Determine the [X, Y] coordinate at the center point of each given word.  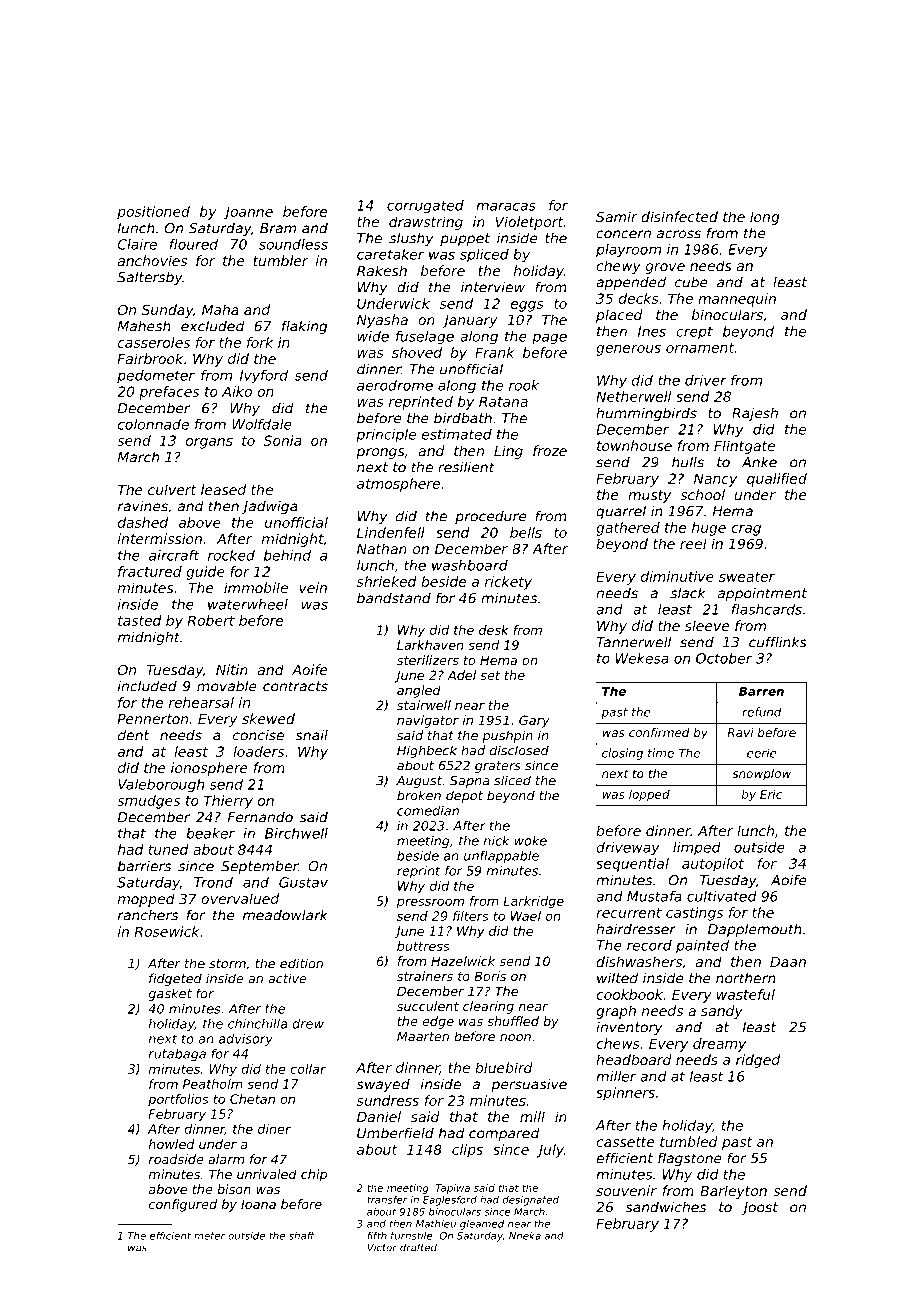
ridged [758, 1061]
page [549, 338]
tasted [140, 620]
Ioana [258, 1204]
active [287, 978]
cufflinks [778, 642]
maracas [506, 207]
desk [493, 630]
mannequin [737, 300]
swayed [383, 1085]
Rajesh [755, 414]
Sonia [283, 440]
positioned [153, 213]
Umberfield [395, 1133]
